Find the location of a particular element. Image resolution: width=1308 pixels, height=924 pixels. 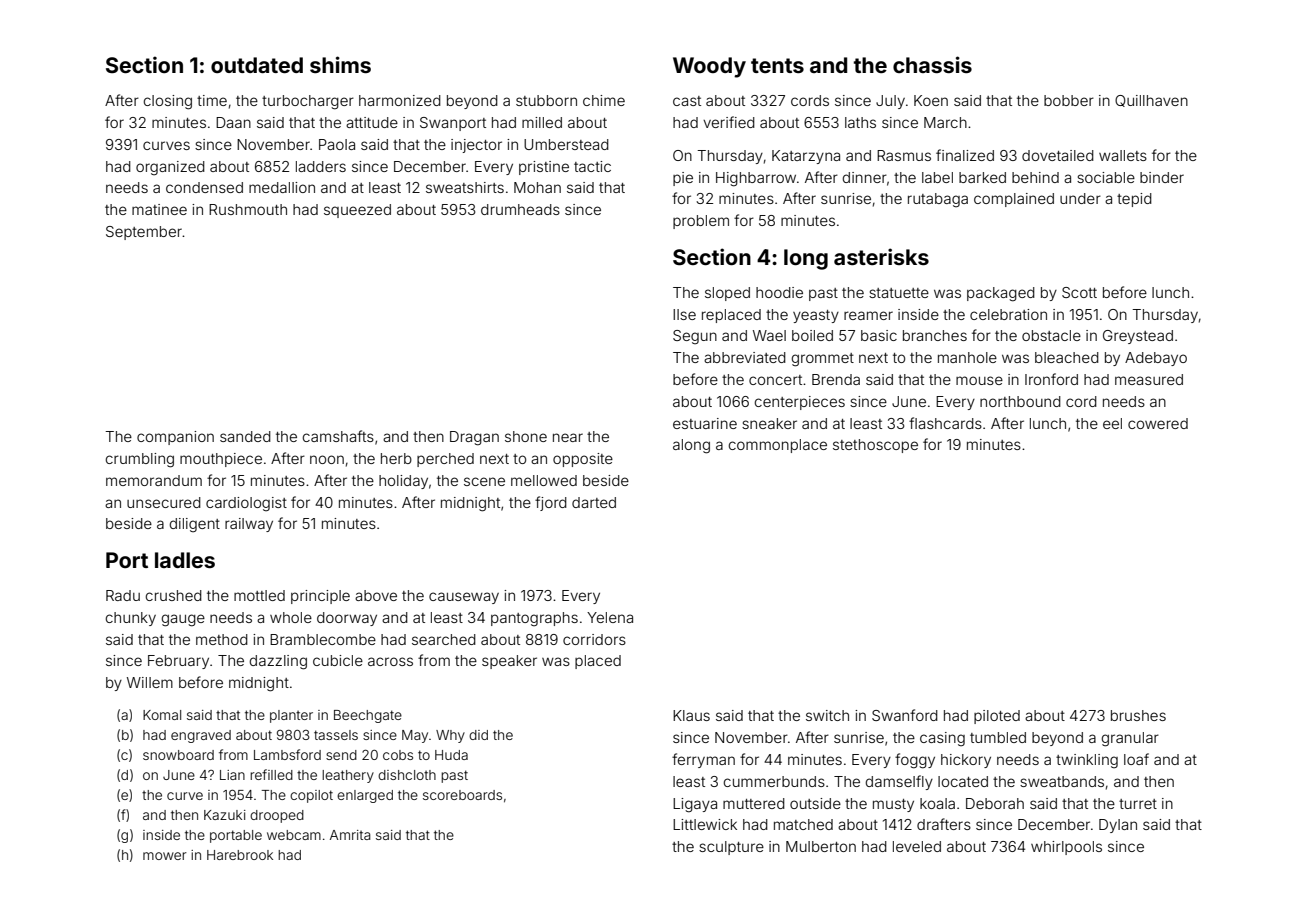

camshafts is located at coordinates (338, 436).
